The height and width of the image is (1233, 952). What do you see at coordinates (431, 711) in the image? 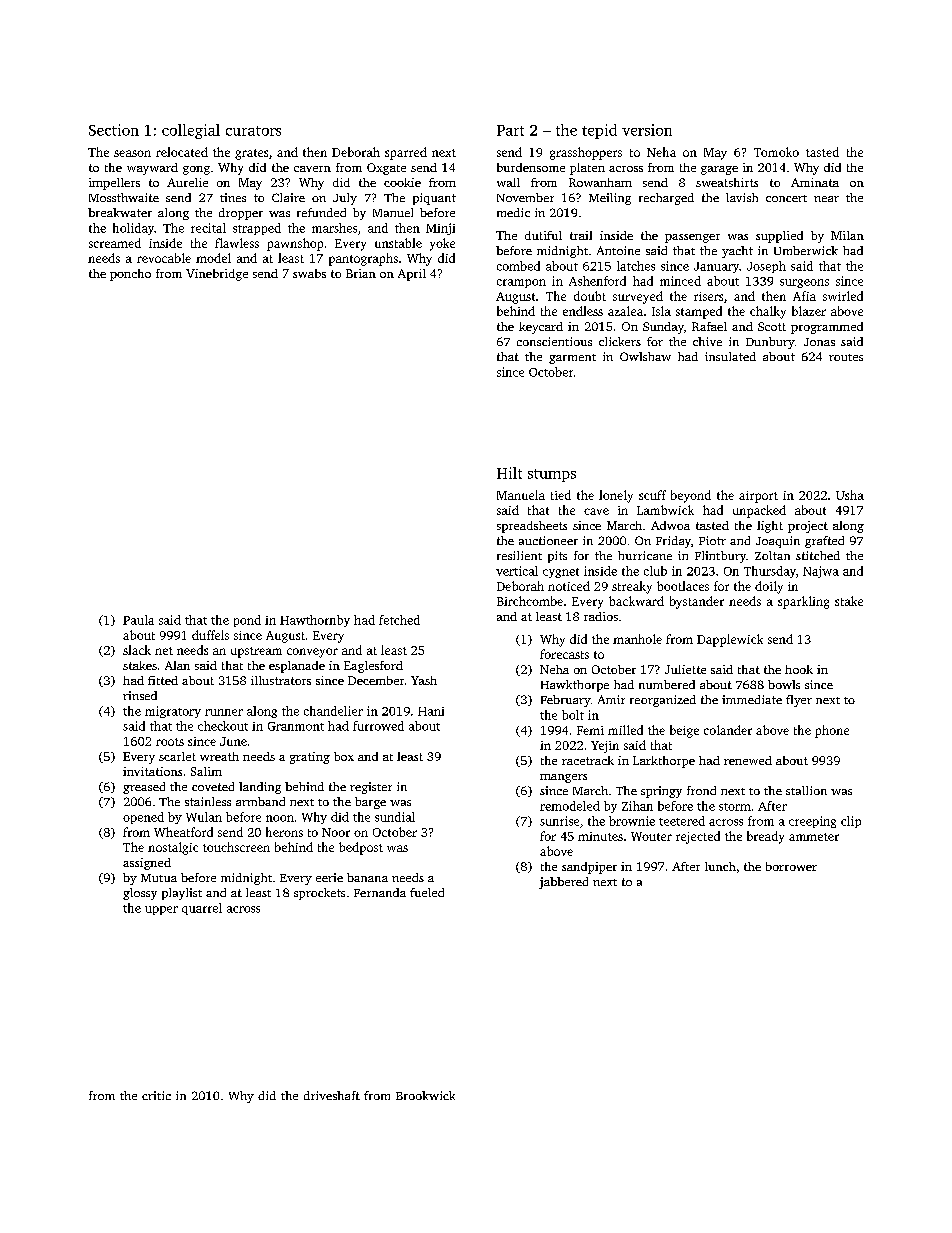
I see `Hani` at bounding box center [431, 711].
